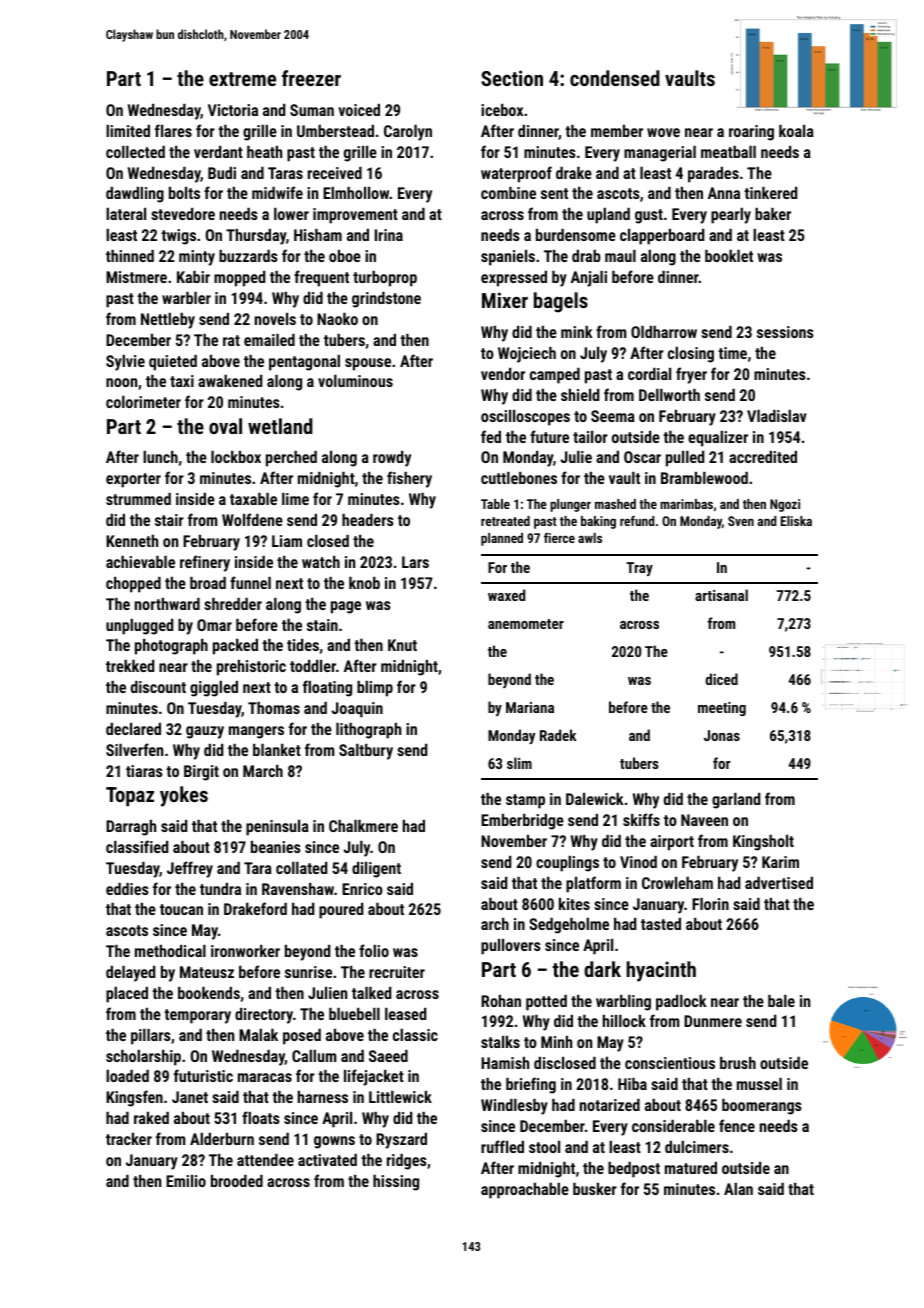 Image resolution: width=924 pixels, height=1308 pixels. Describe the element at coordinates (704, 478) in the screenshot. I see `Bramblewood` at that location.
